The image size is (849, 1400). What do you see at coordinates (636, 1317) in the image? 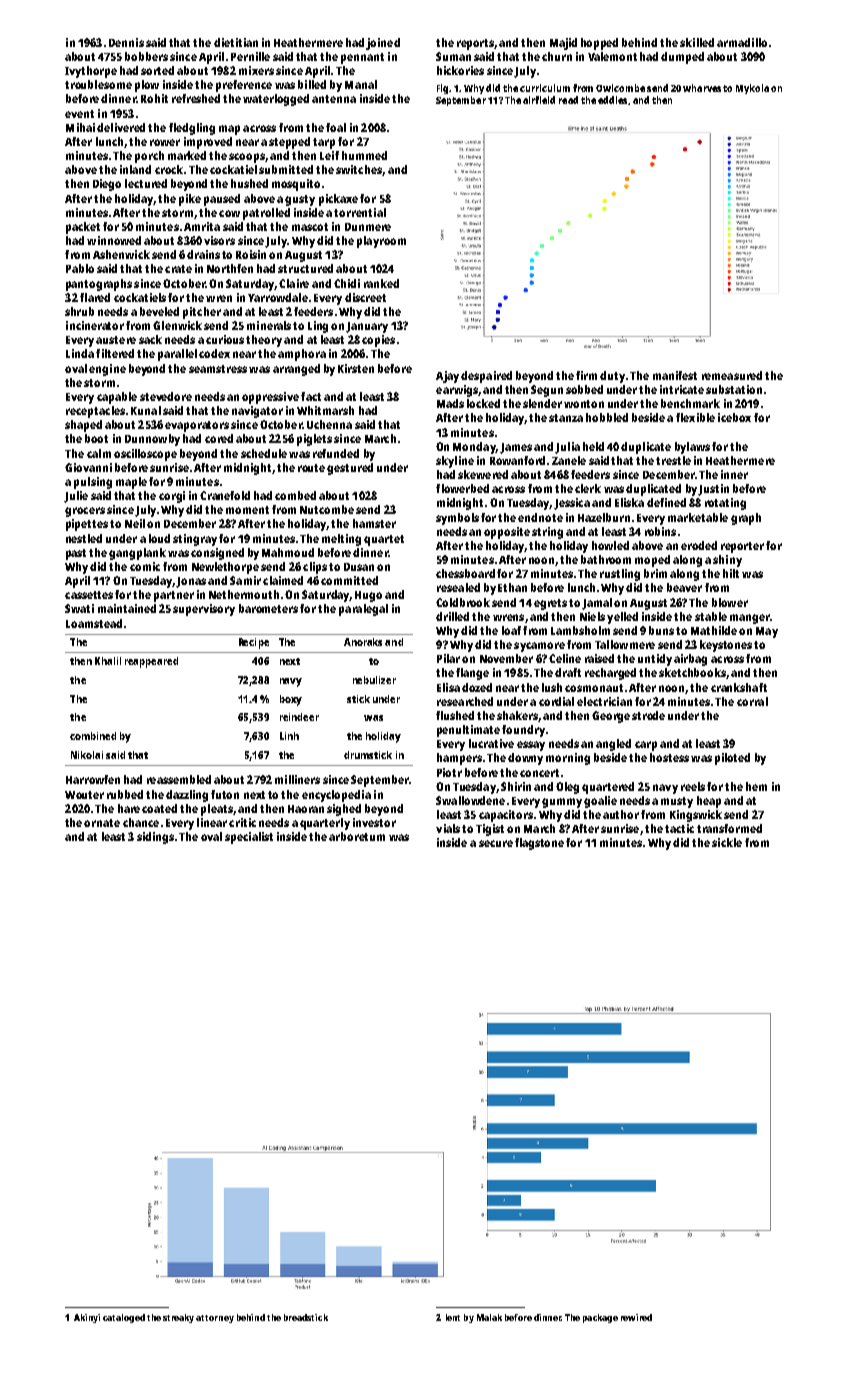
I see `rewired` at bounding box center [636, 1317].
